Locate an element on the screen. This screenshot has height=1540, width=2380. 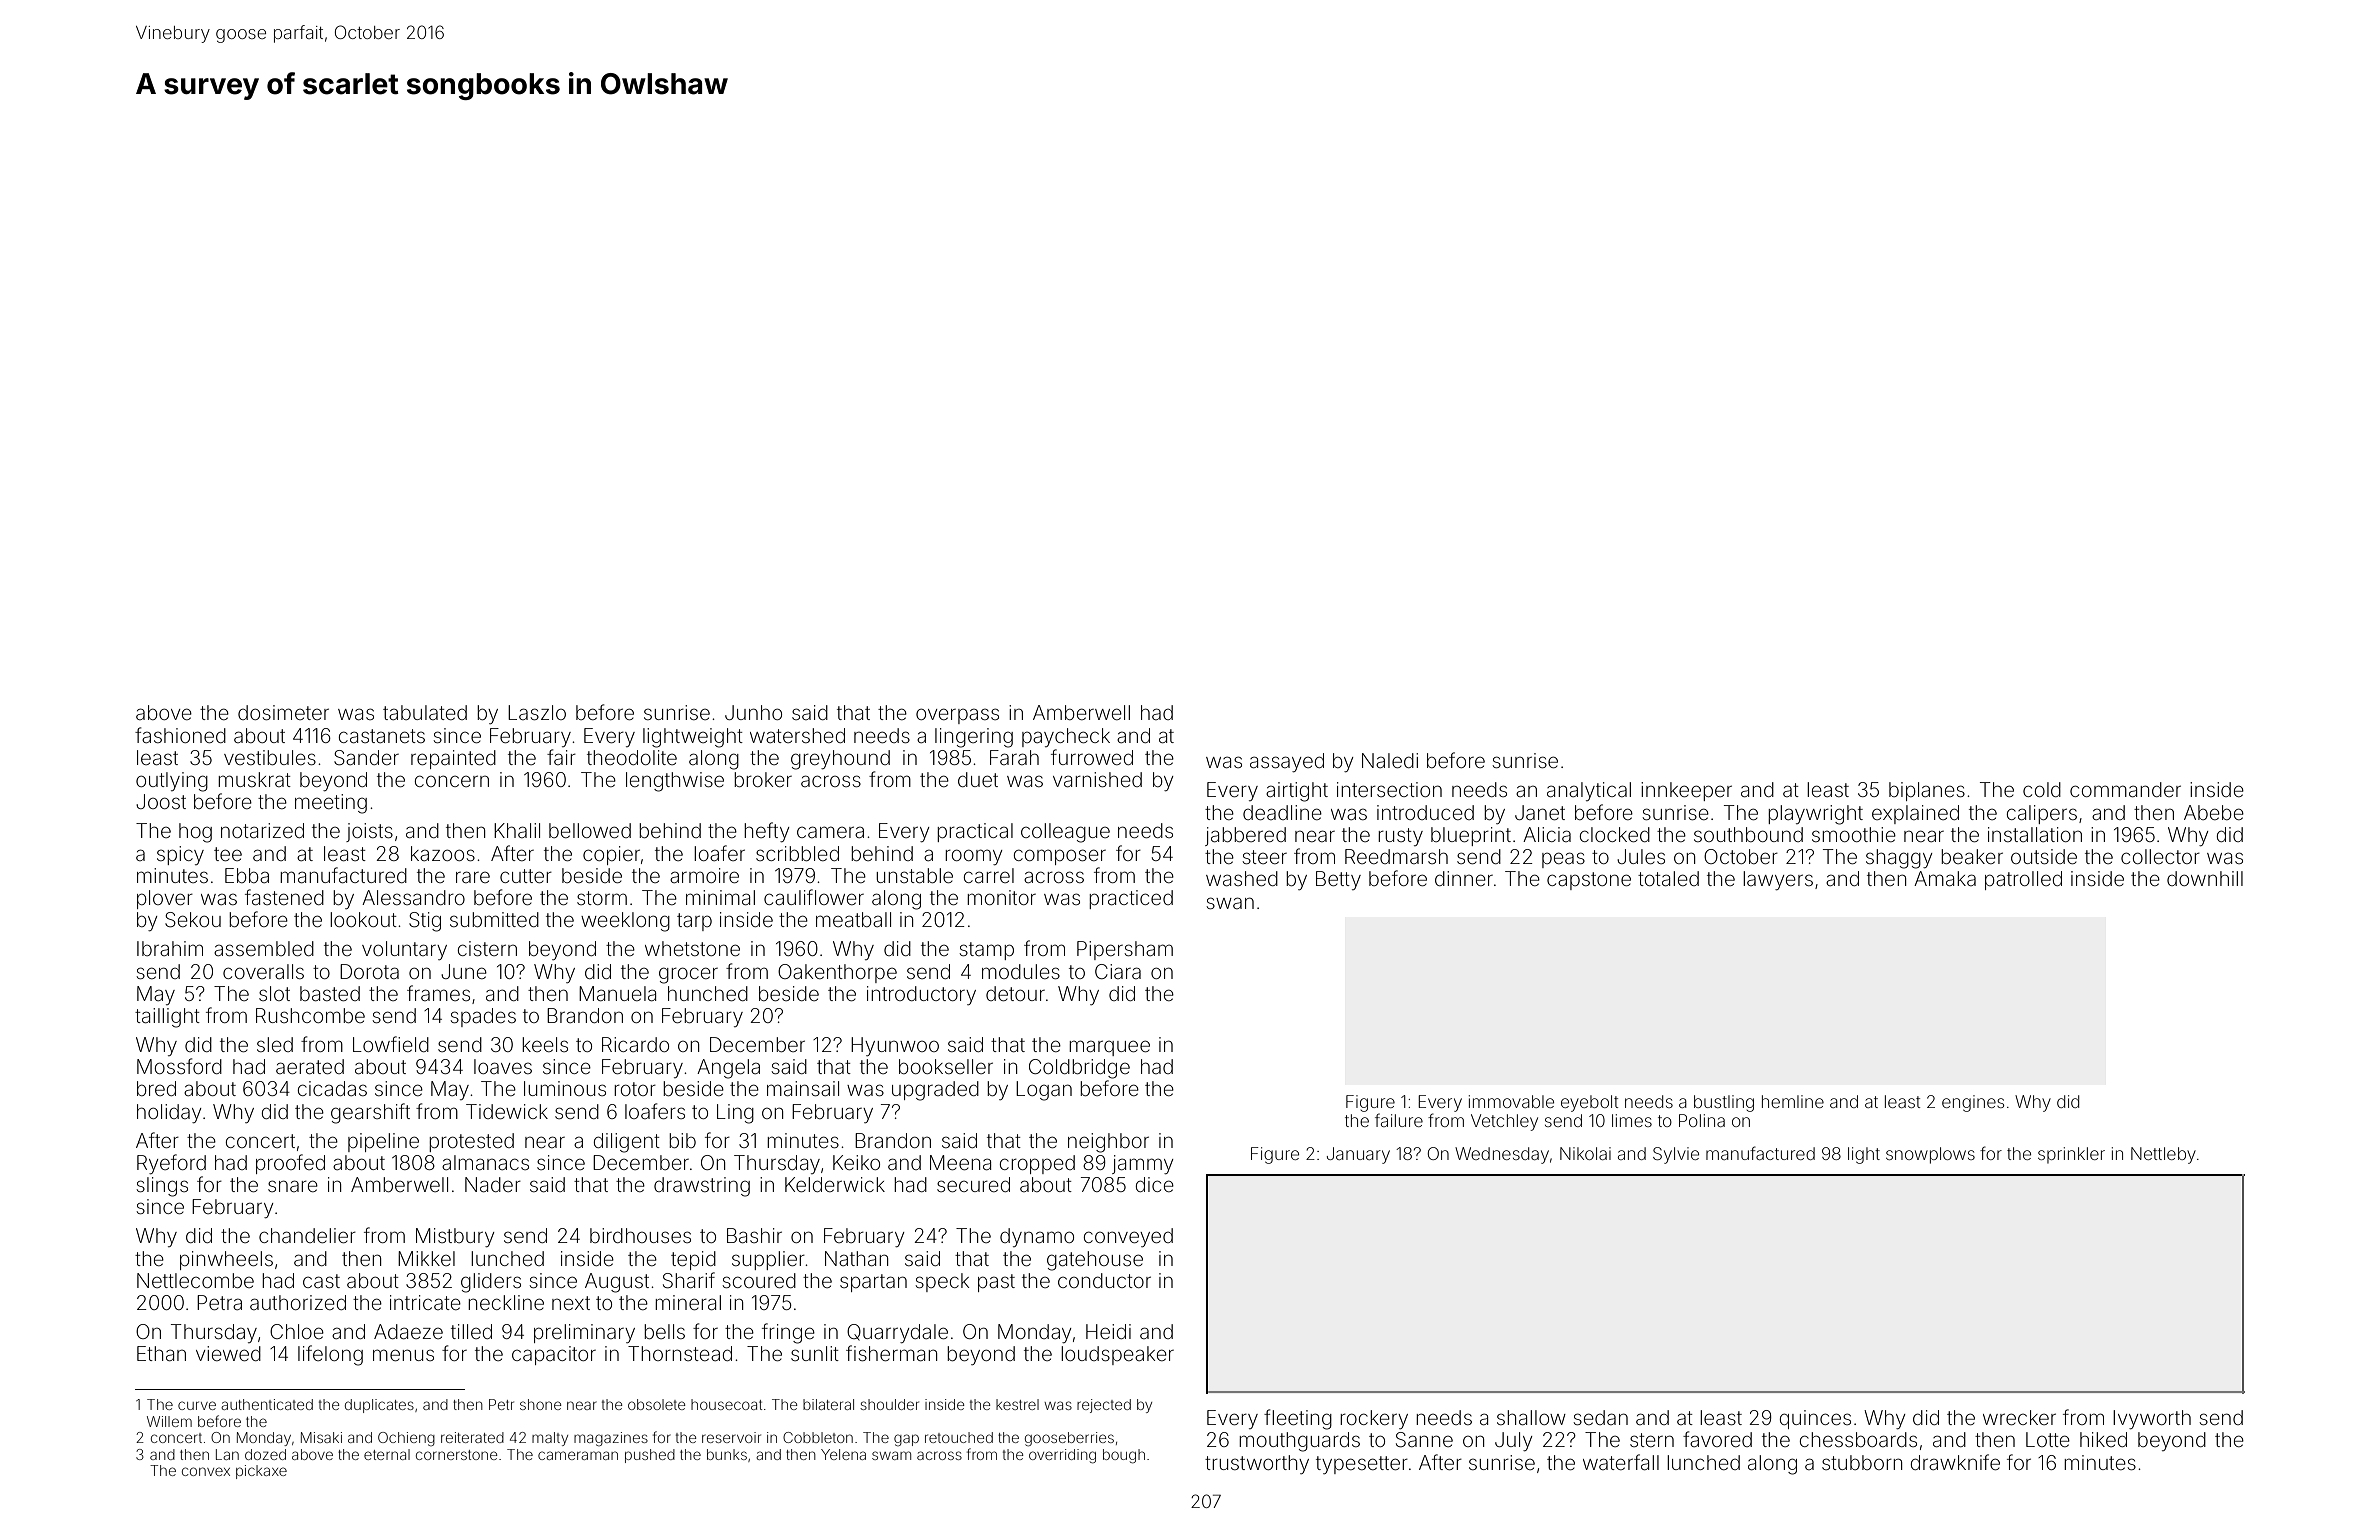
Junho is located at coordinates (753, 712).
